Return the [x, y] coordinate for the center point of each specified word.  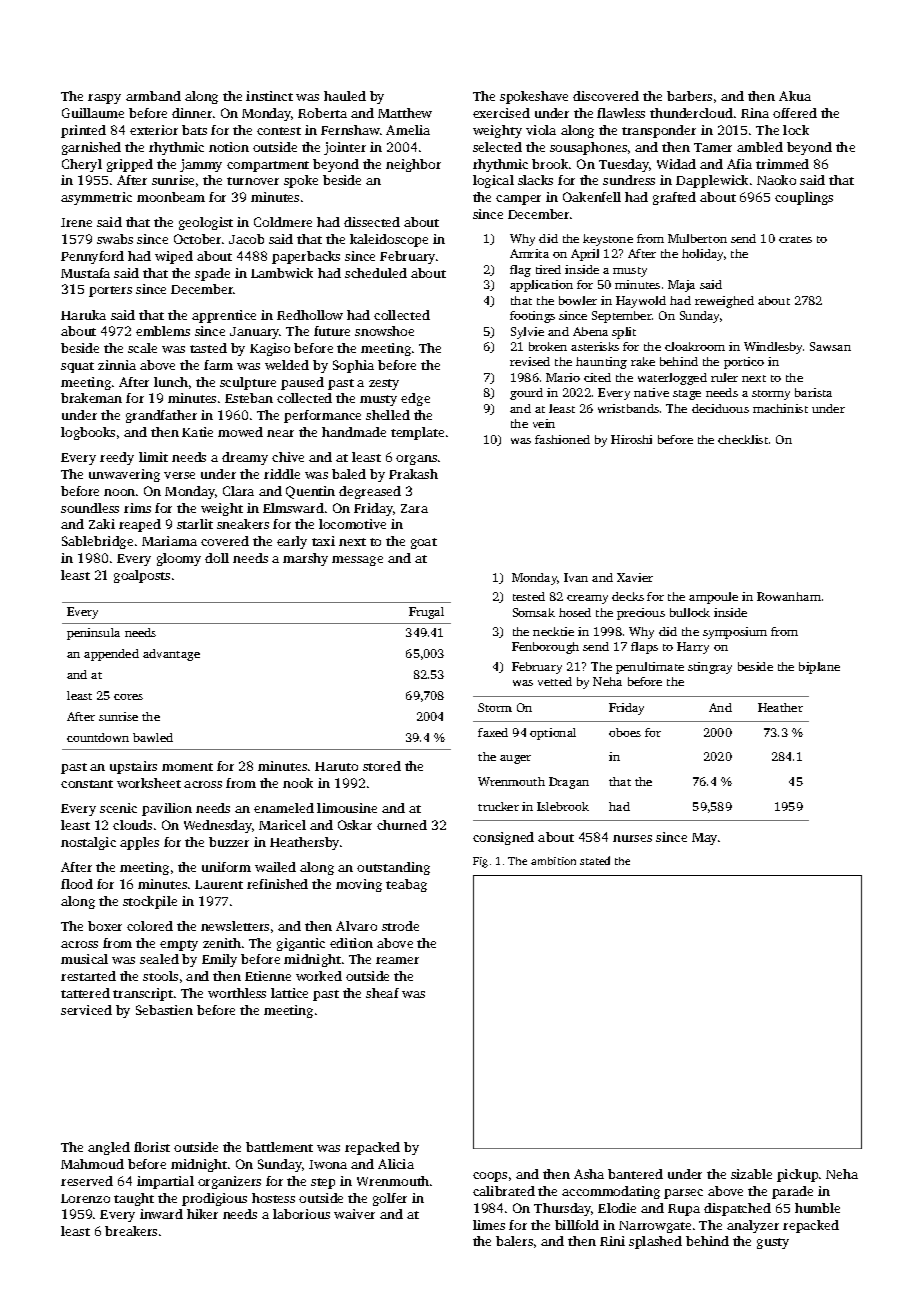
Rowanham [789, 596]
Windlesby [773, 348]
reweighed [724, 302]
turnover [253, 181]
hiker [202, 1214]
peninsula [93, 634]
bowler [578, 300]
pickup [797, 1175]
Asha [589, 1174]
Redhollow [310, 315]
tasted [208, 348]
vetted [555, 681]
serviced [86, 1010]
